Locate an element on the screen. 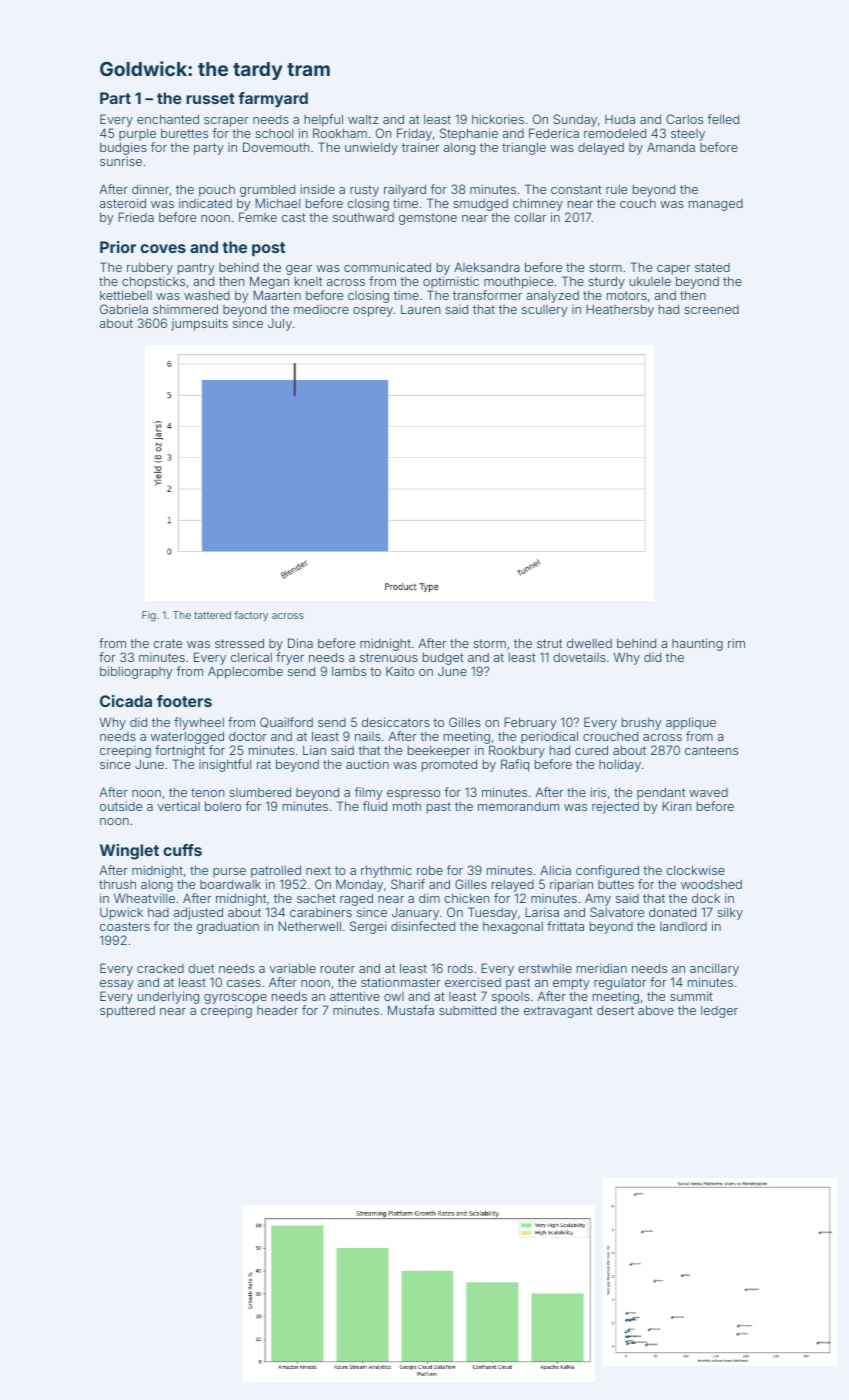  buttes is located at coordinates (616, 884).
